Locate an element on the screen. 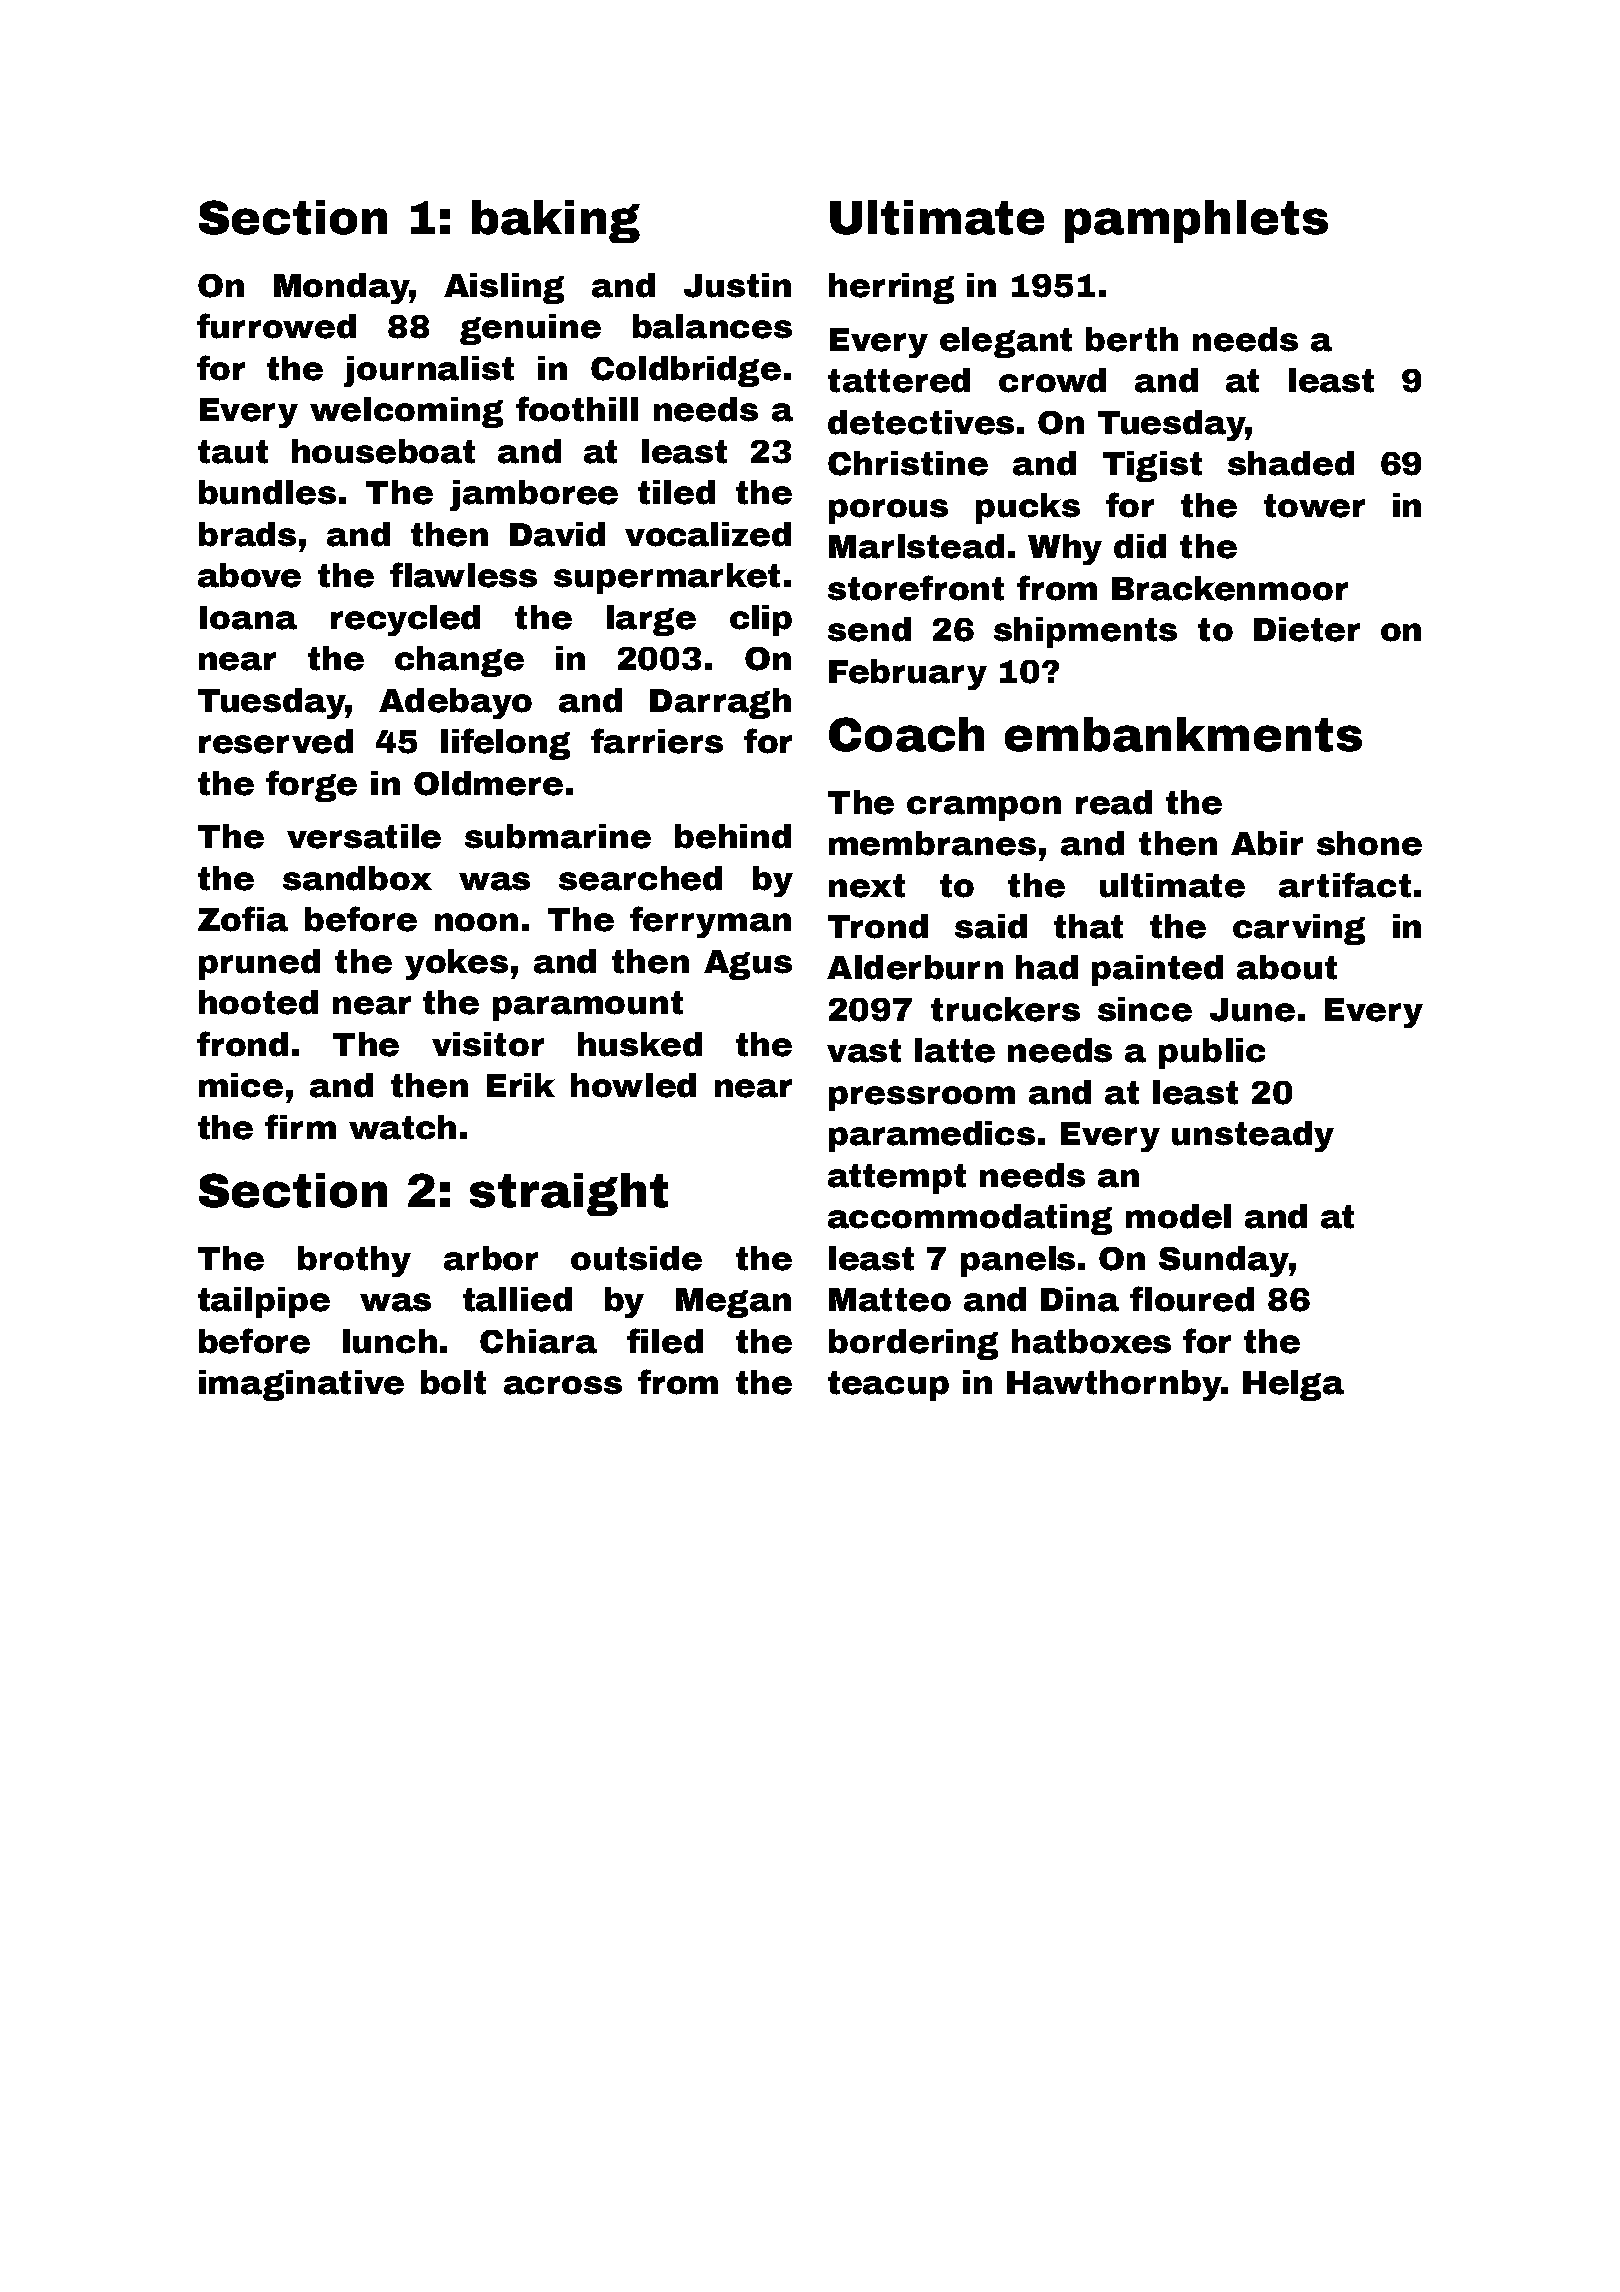 The height and width of the screenshot is (2292, 1620). Hawthornby is located at coordinates (1114, 1385).
